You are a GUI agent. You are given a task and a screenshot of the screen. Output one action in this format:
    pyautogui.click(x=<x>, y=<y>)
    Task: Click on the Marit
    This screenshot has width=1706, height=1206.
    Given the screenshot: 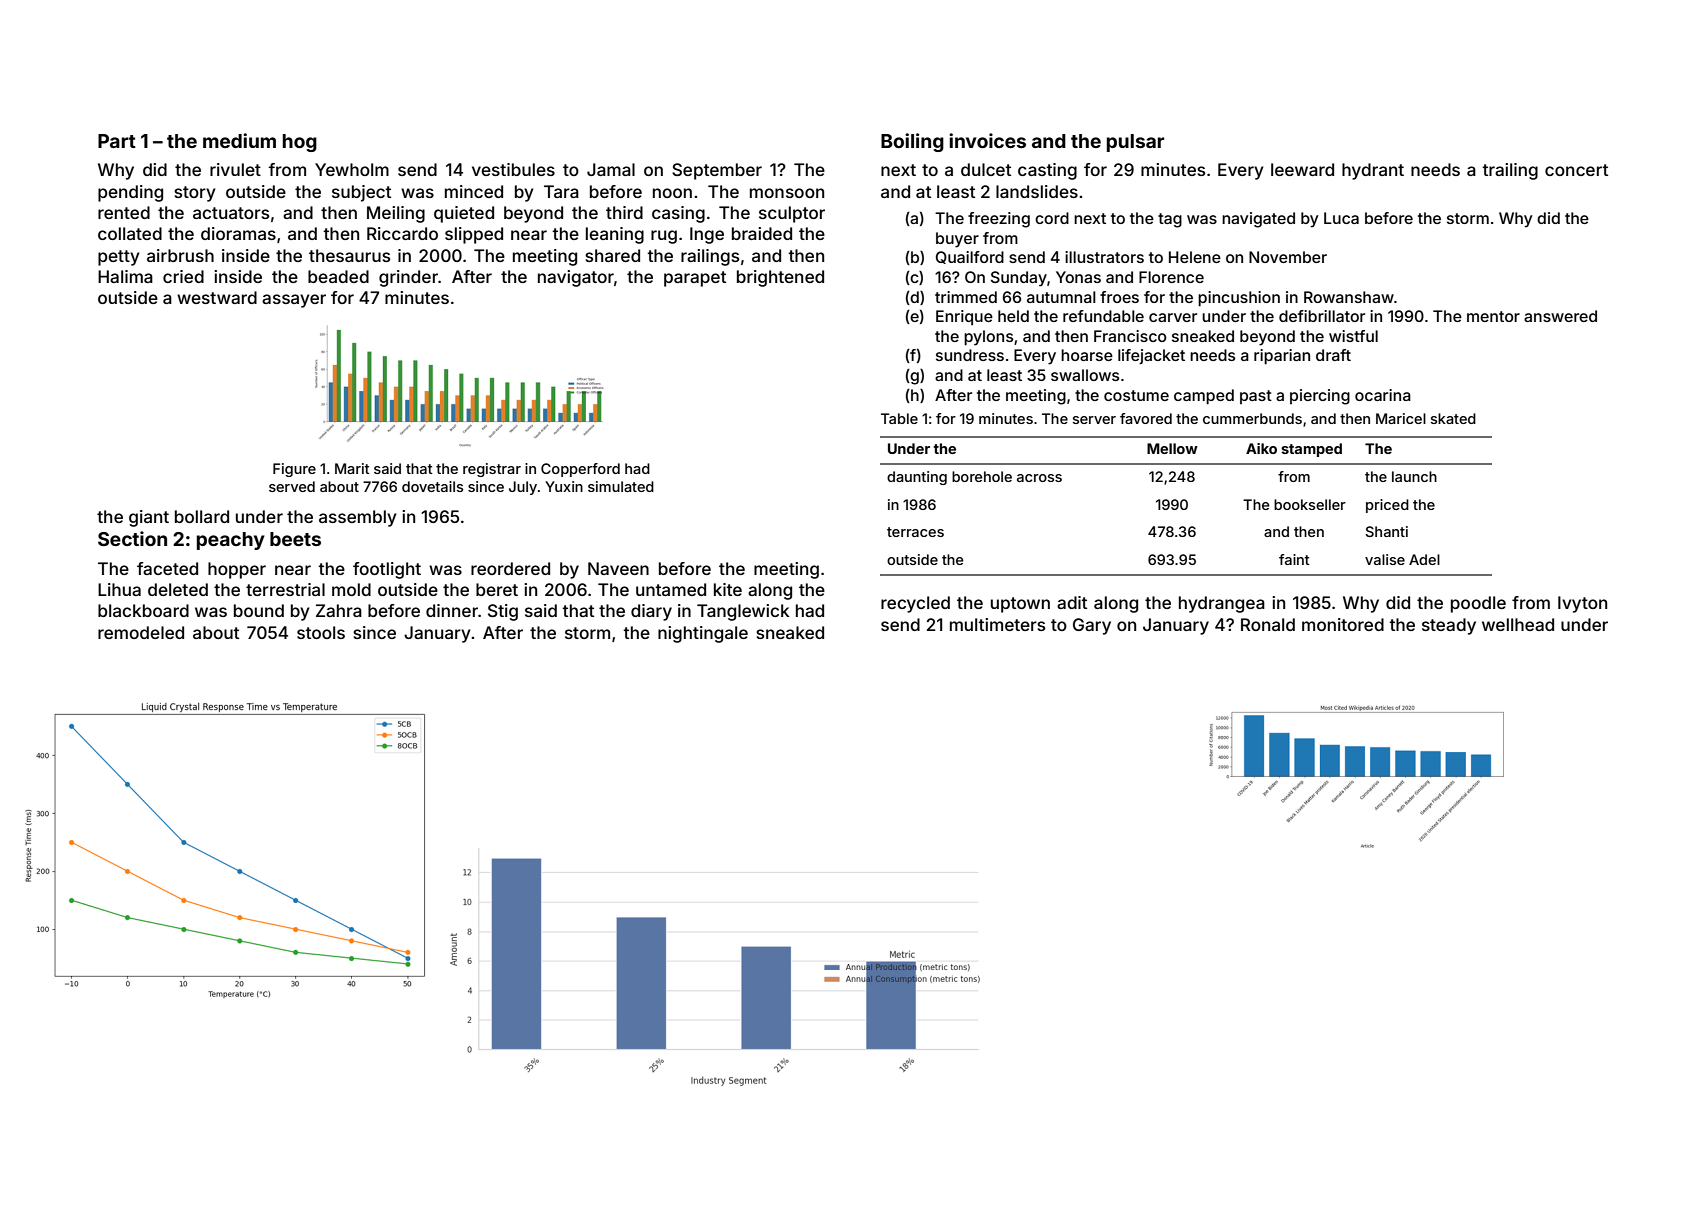 What is the action you would take?
    pyautogui.click(x=352, y=468)
